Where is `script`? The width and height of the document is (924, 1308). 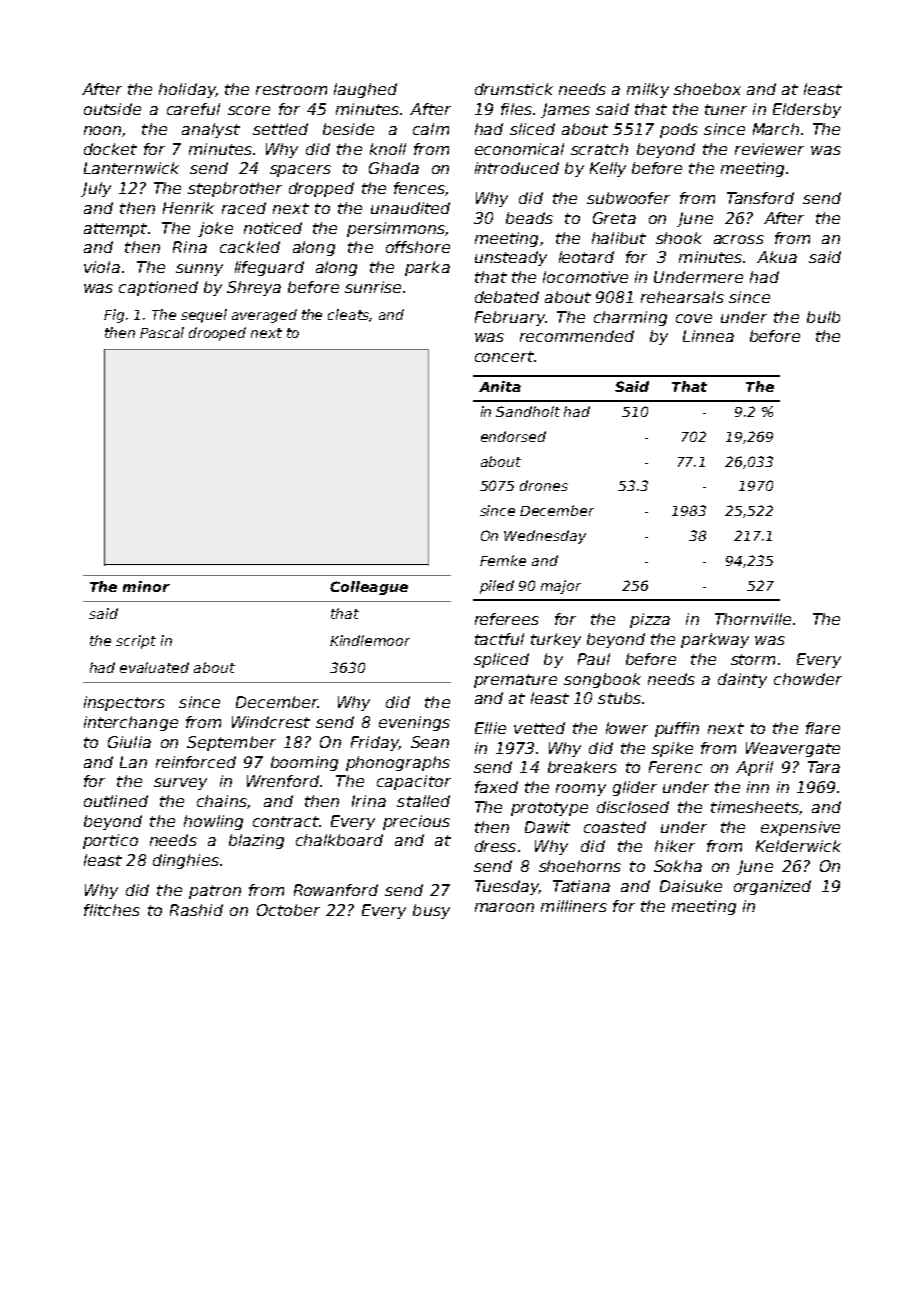
script is located at coordinates (136, 642).
